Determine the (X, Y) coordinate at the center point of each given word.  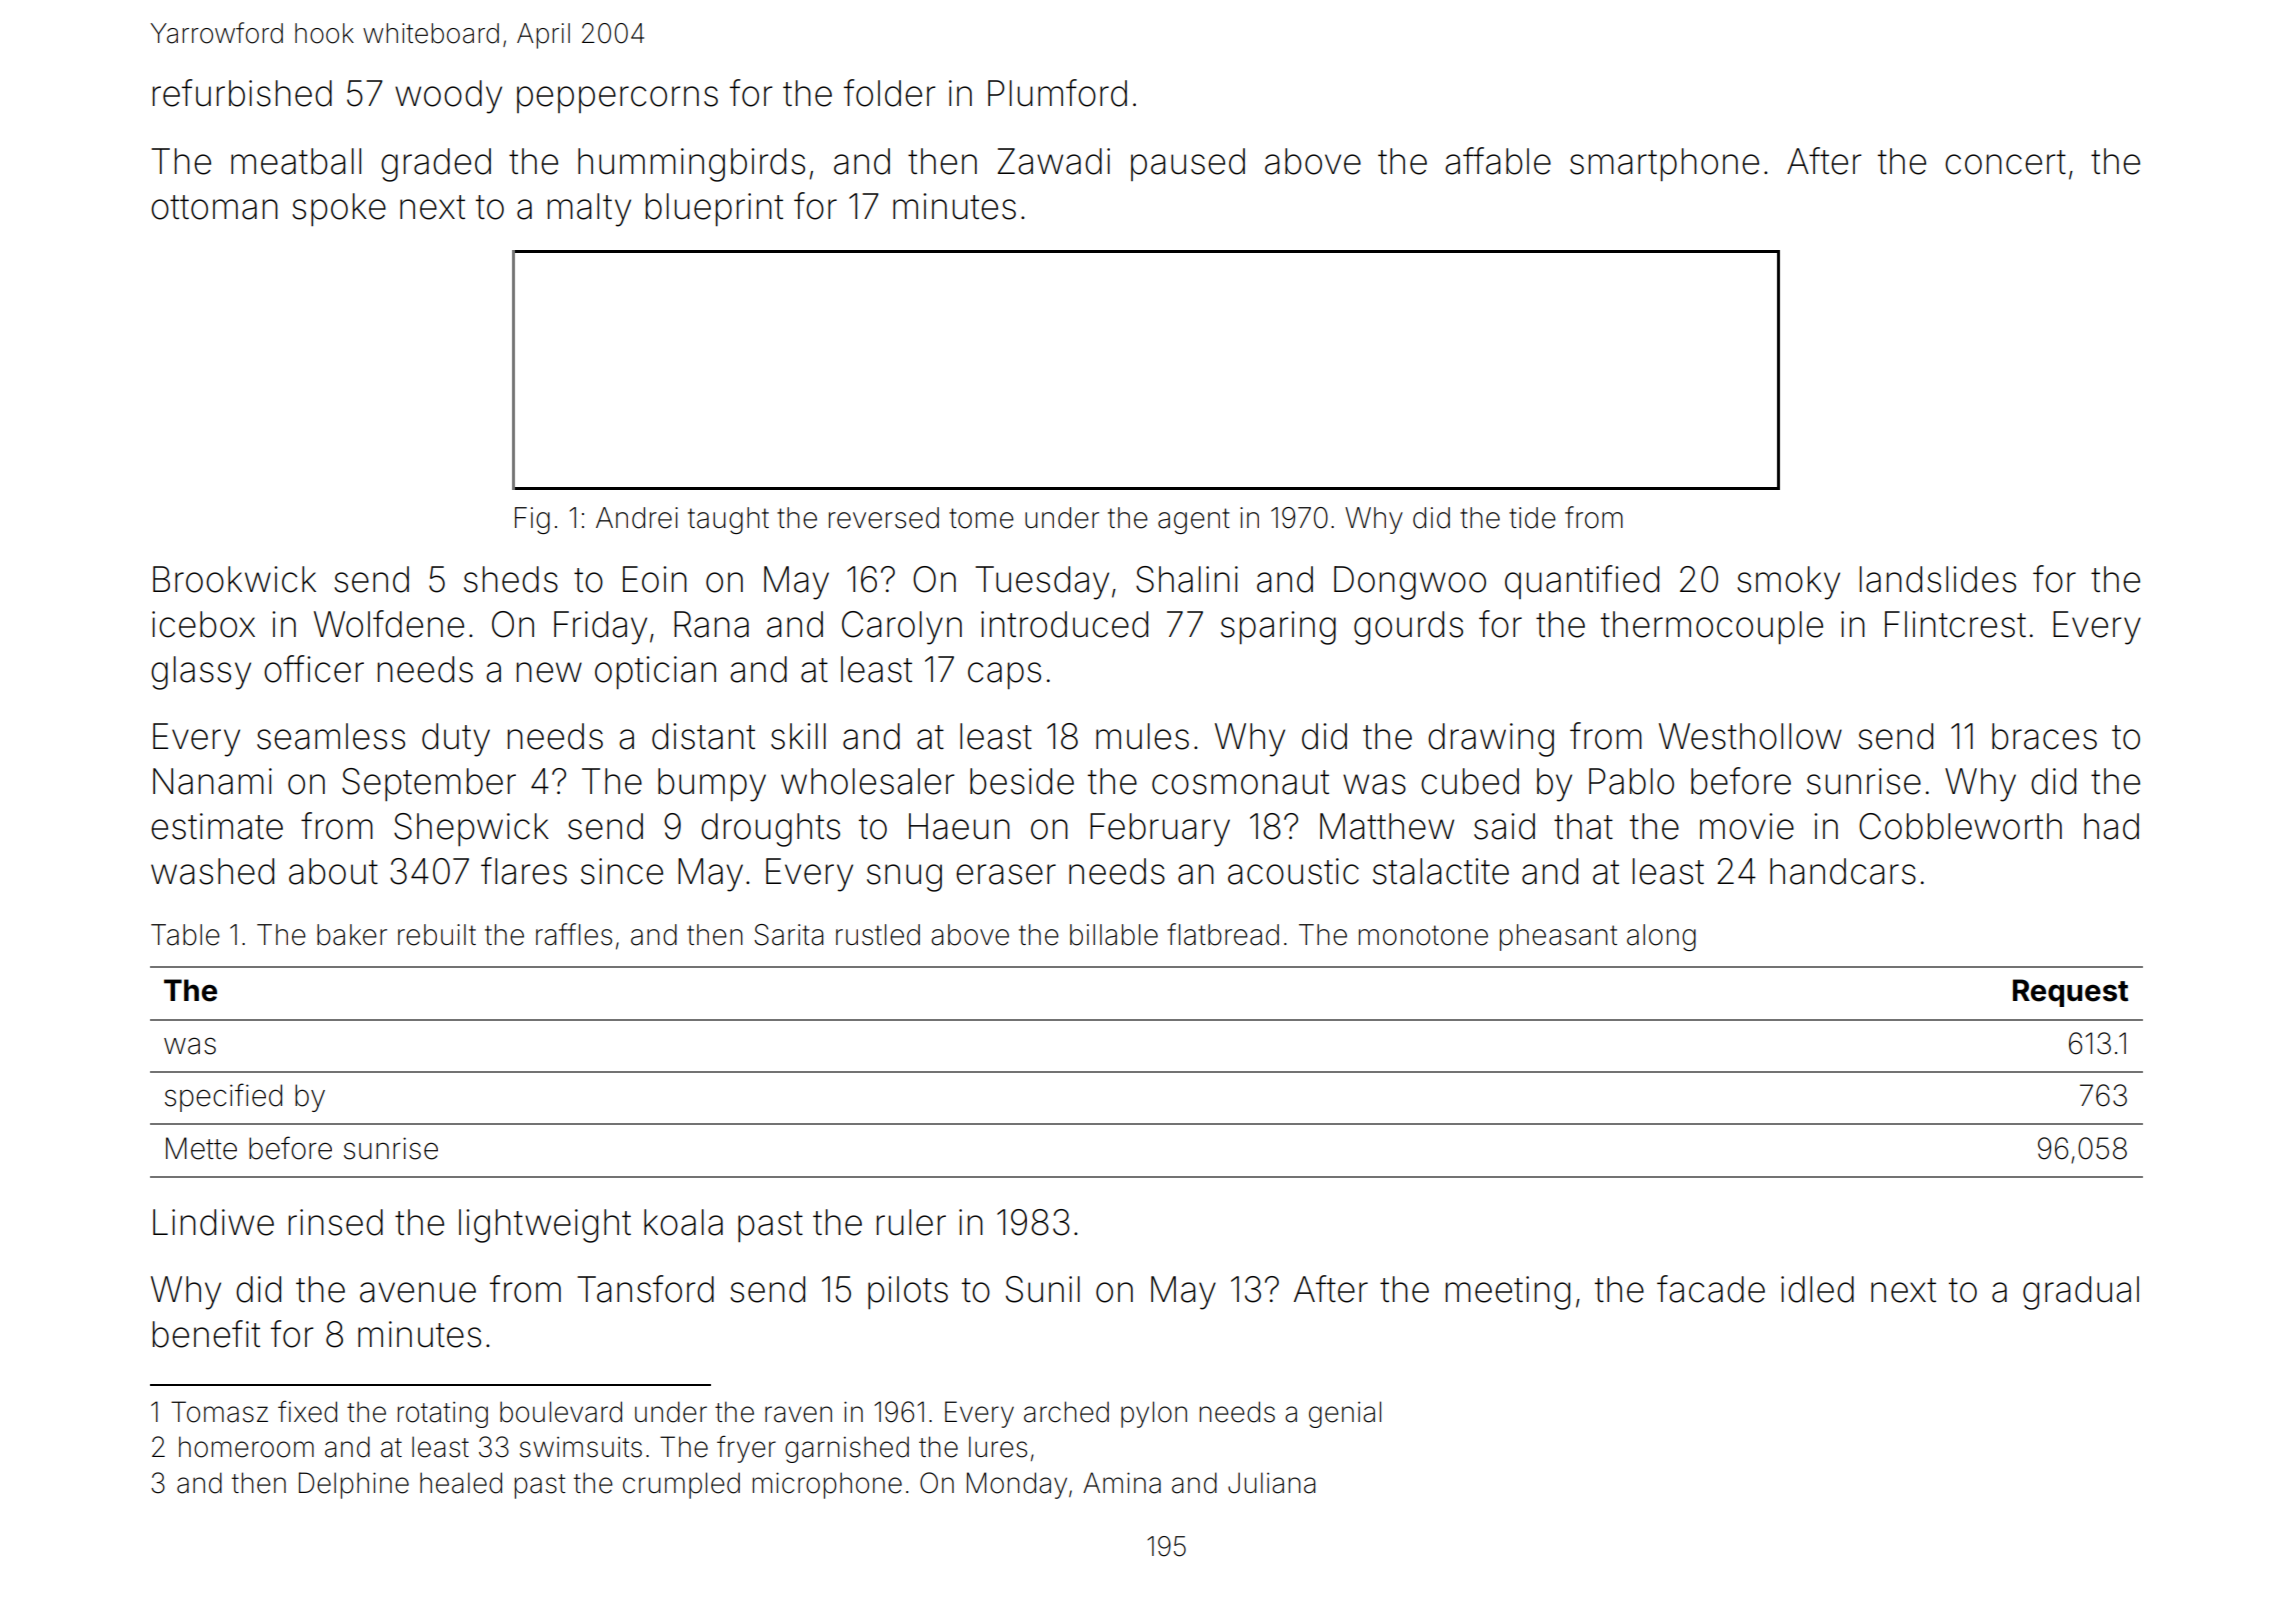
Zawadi (1054, 161)
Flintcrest (1955, 624)
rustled (878, 935)
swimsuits (581, 1447)
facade (1711, 1289)
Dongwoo (1410, 583)
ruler (911, 1222)
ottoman (214, 207)
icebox (203, 624)
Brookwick (234, 579)
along (1661, 937)
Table (185, 935)
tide (1532, 518)
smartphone (1664, 164)
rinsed (336, 1222)
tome (981, 518)
